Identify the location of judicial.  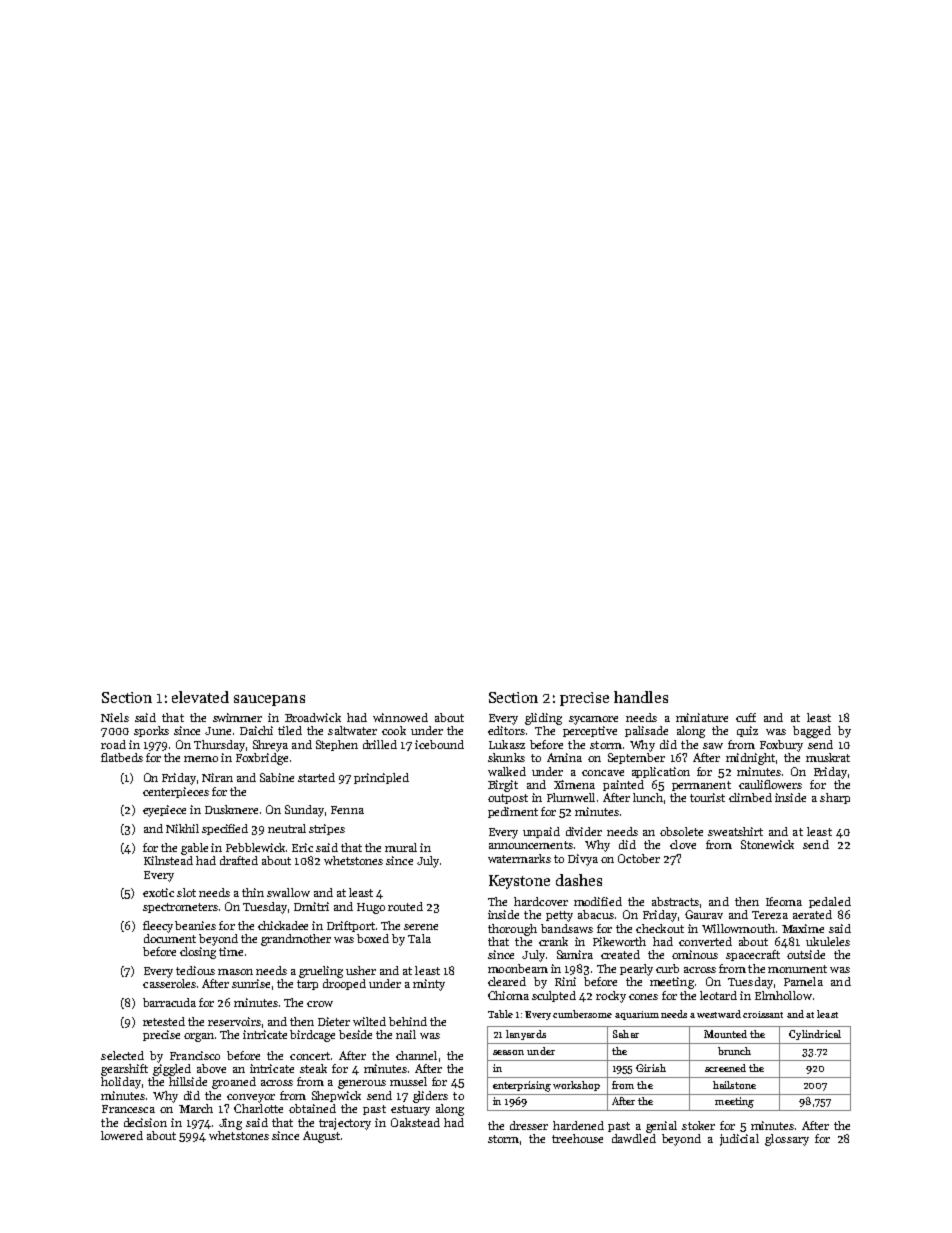
(739, 1140).
